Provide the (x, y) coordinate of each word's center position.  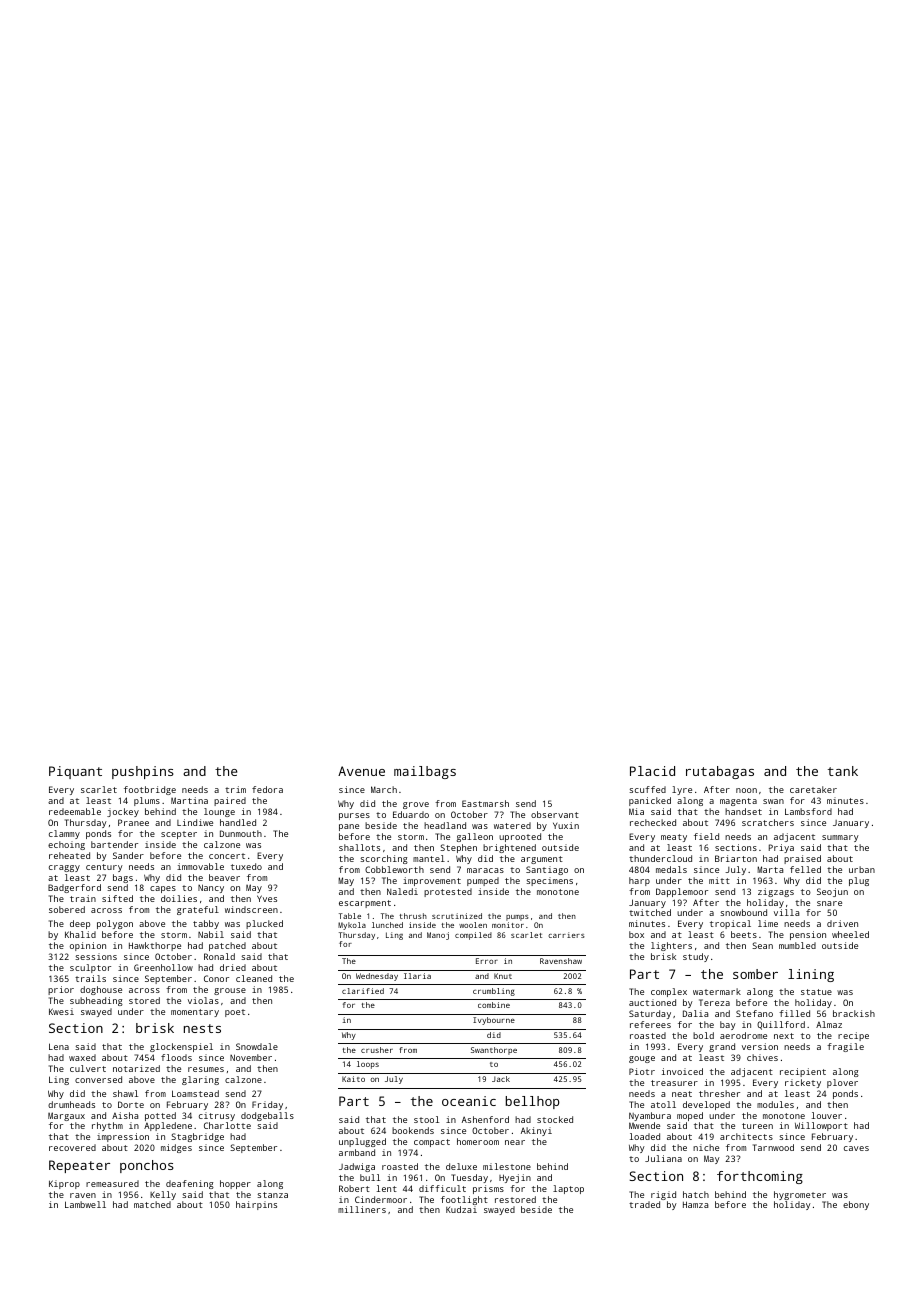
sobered (67, 909)
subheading (96, 1001)
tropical (730, 924)
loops (368, 1065)
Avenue (361, 771)
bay (728, 1025)
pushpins (143, 772)
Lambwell (85, 1204)
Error (487, 961)
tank (843, 771)
